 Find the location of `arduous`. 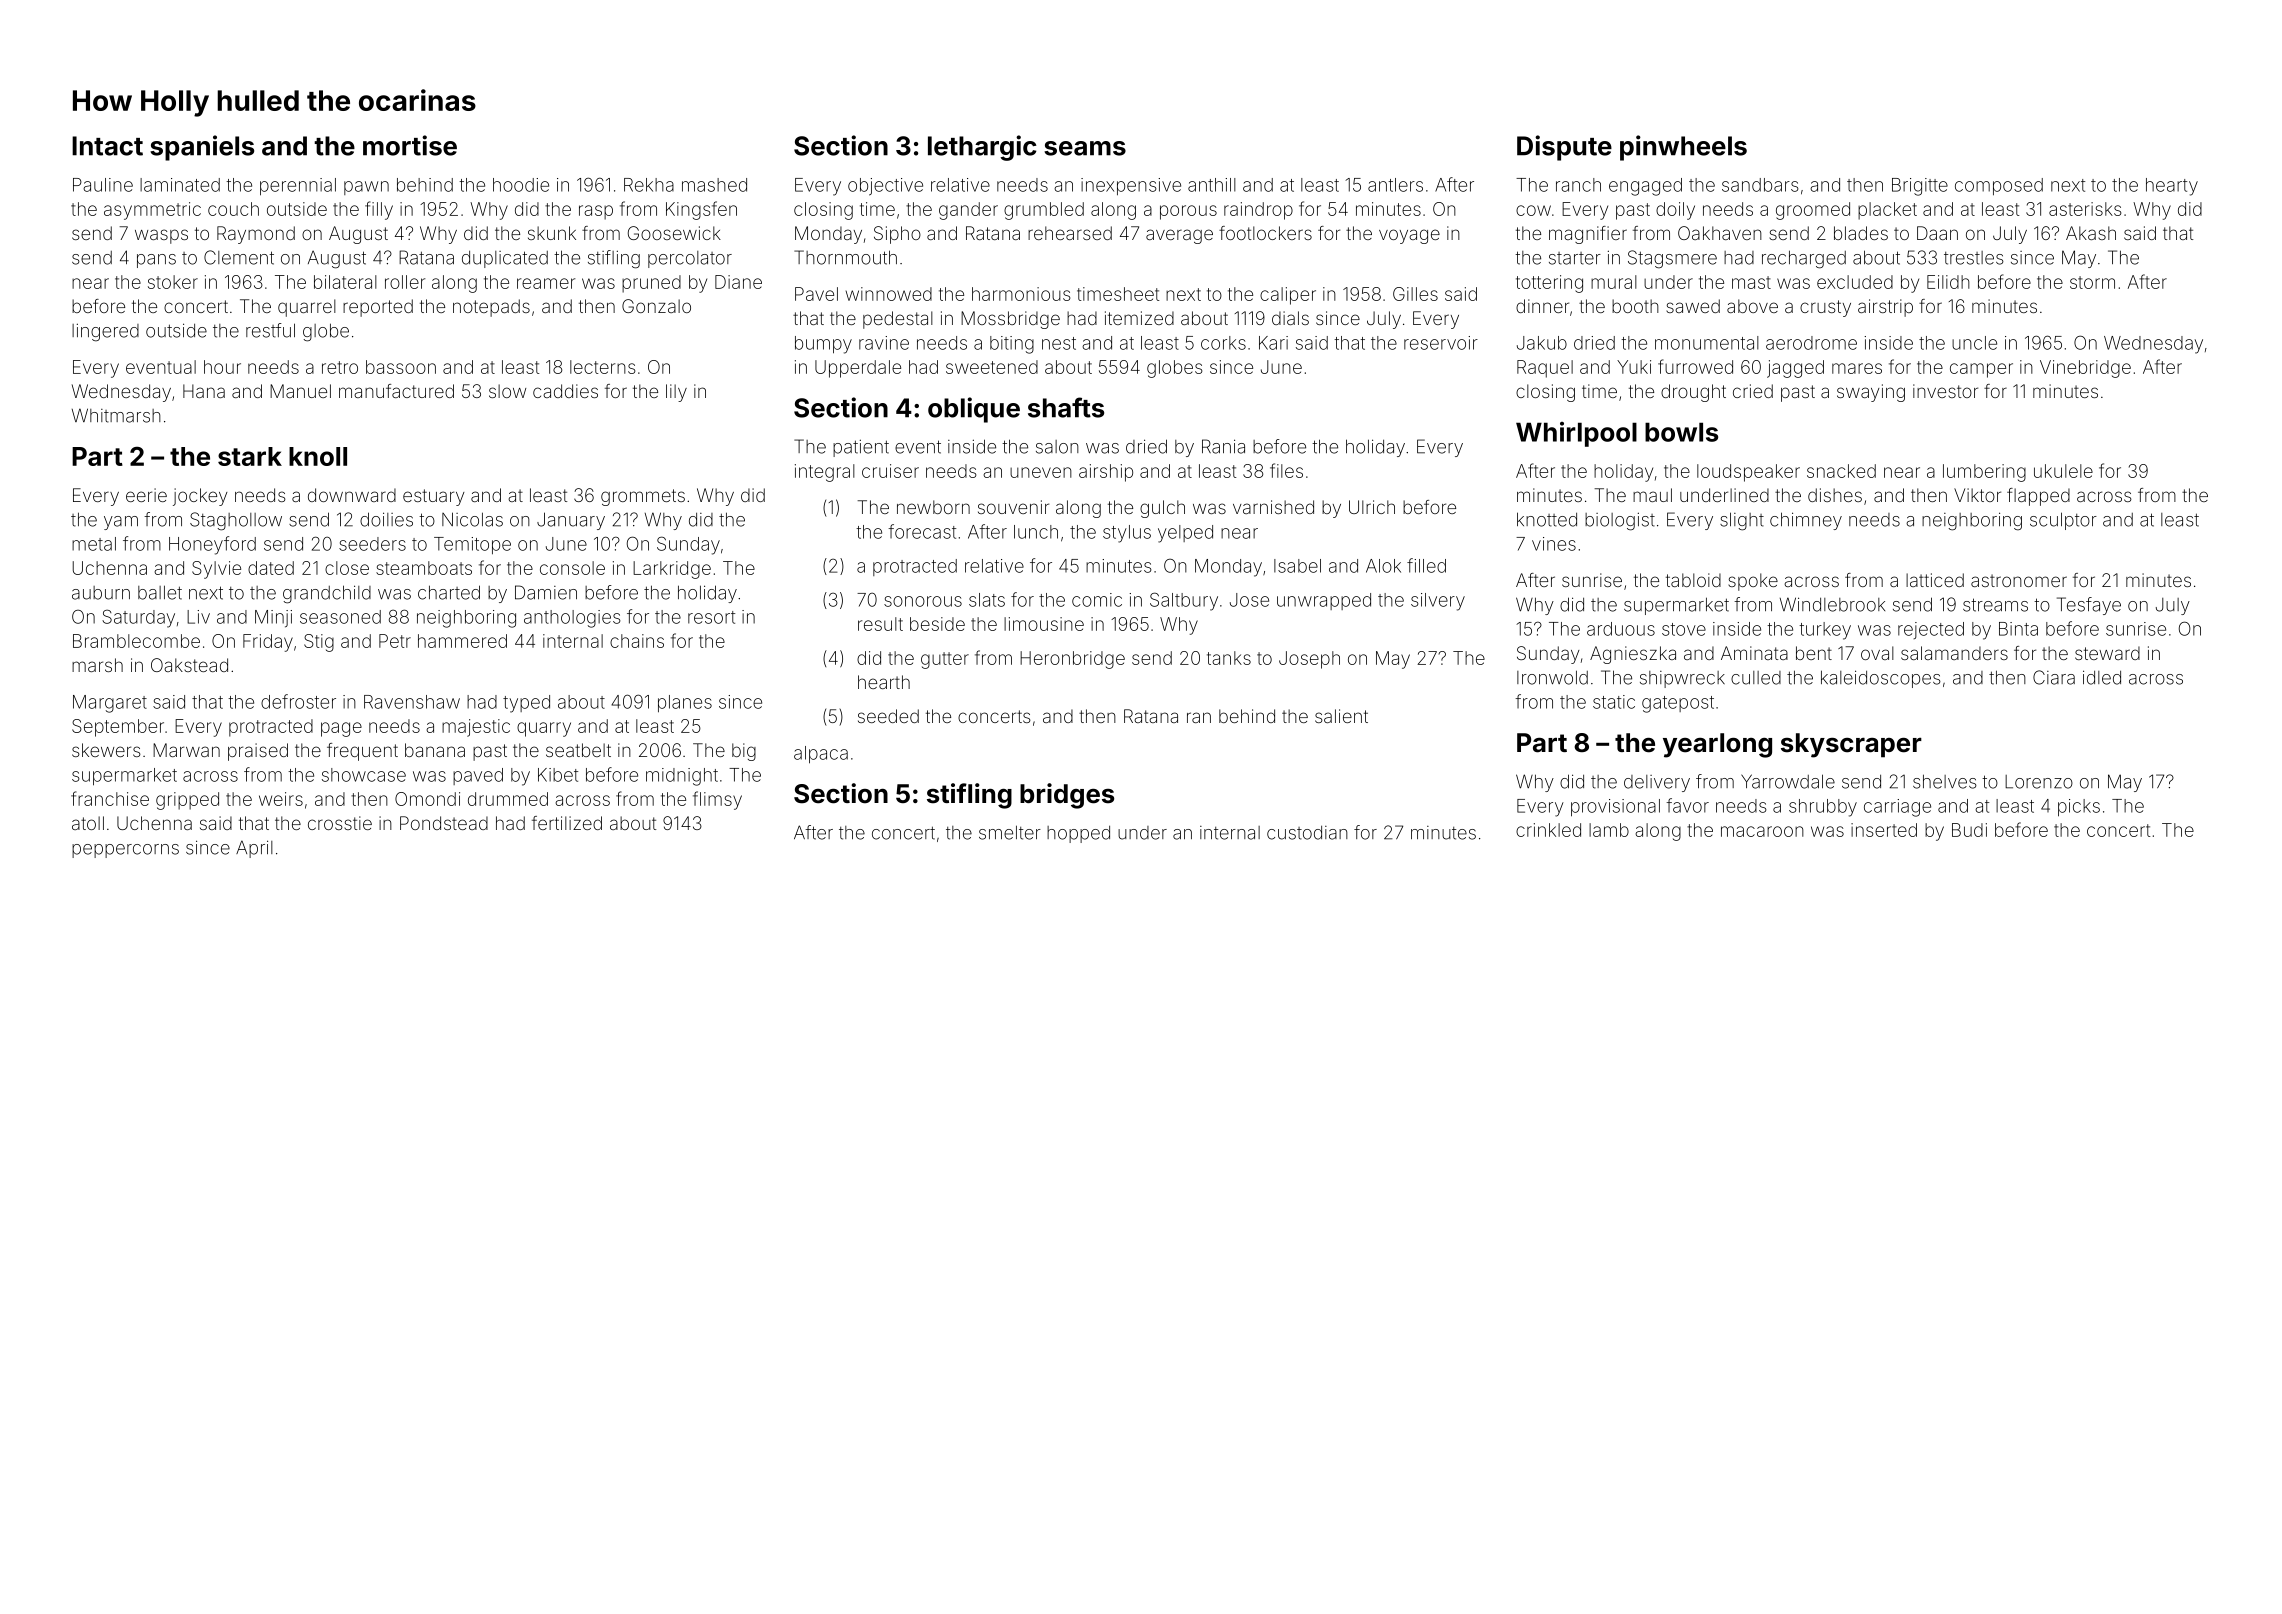

arduous is located at coordinates (1621, 629).
